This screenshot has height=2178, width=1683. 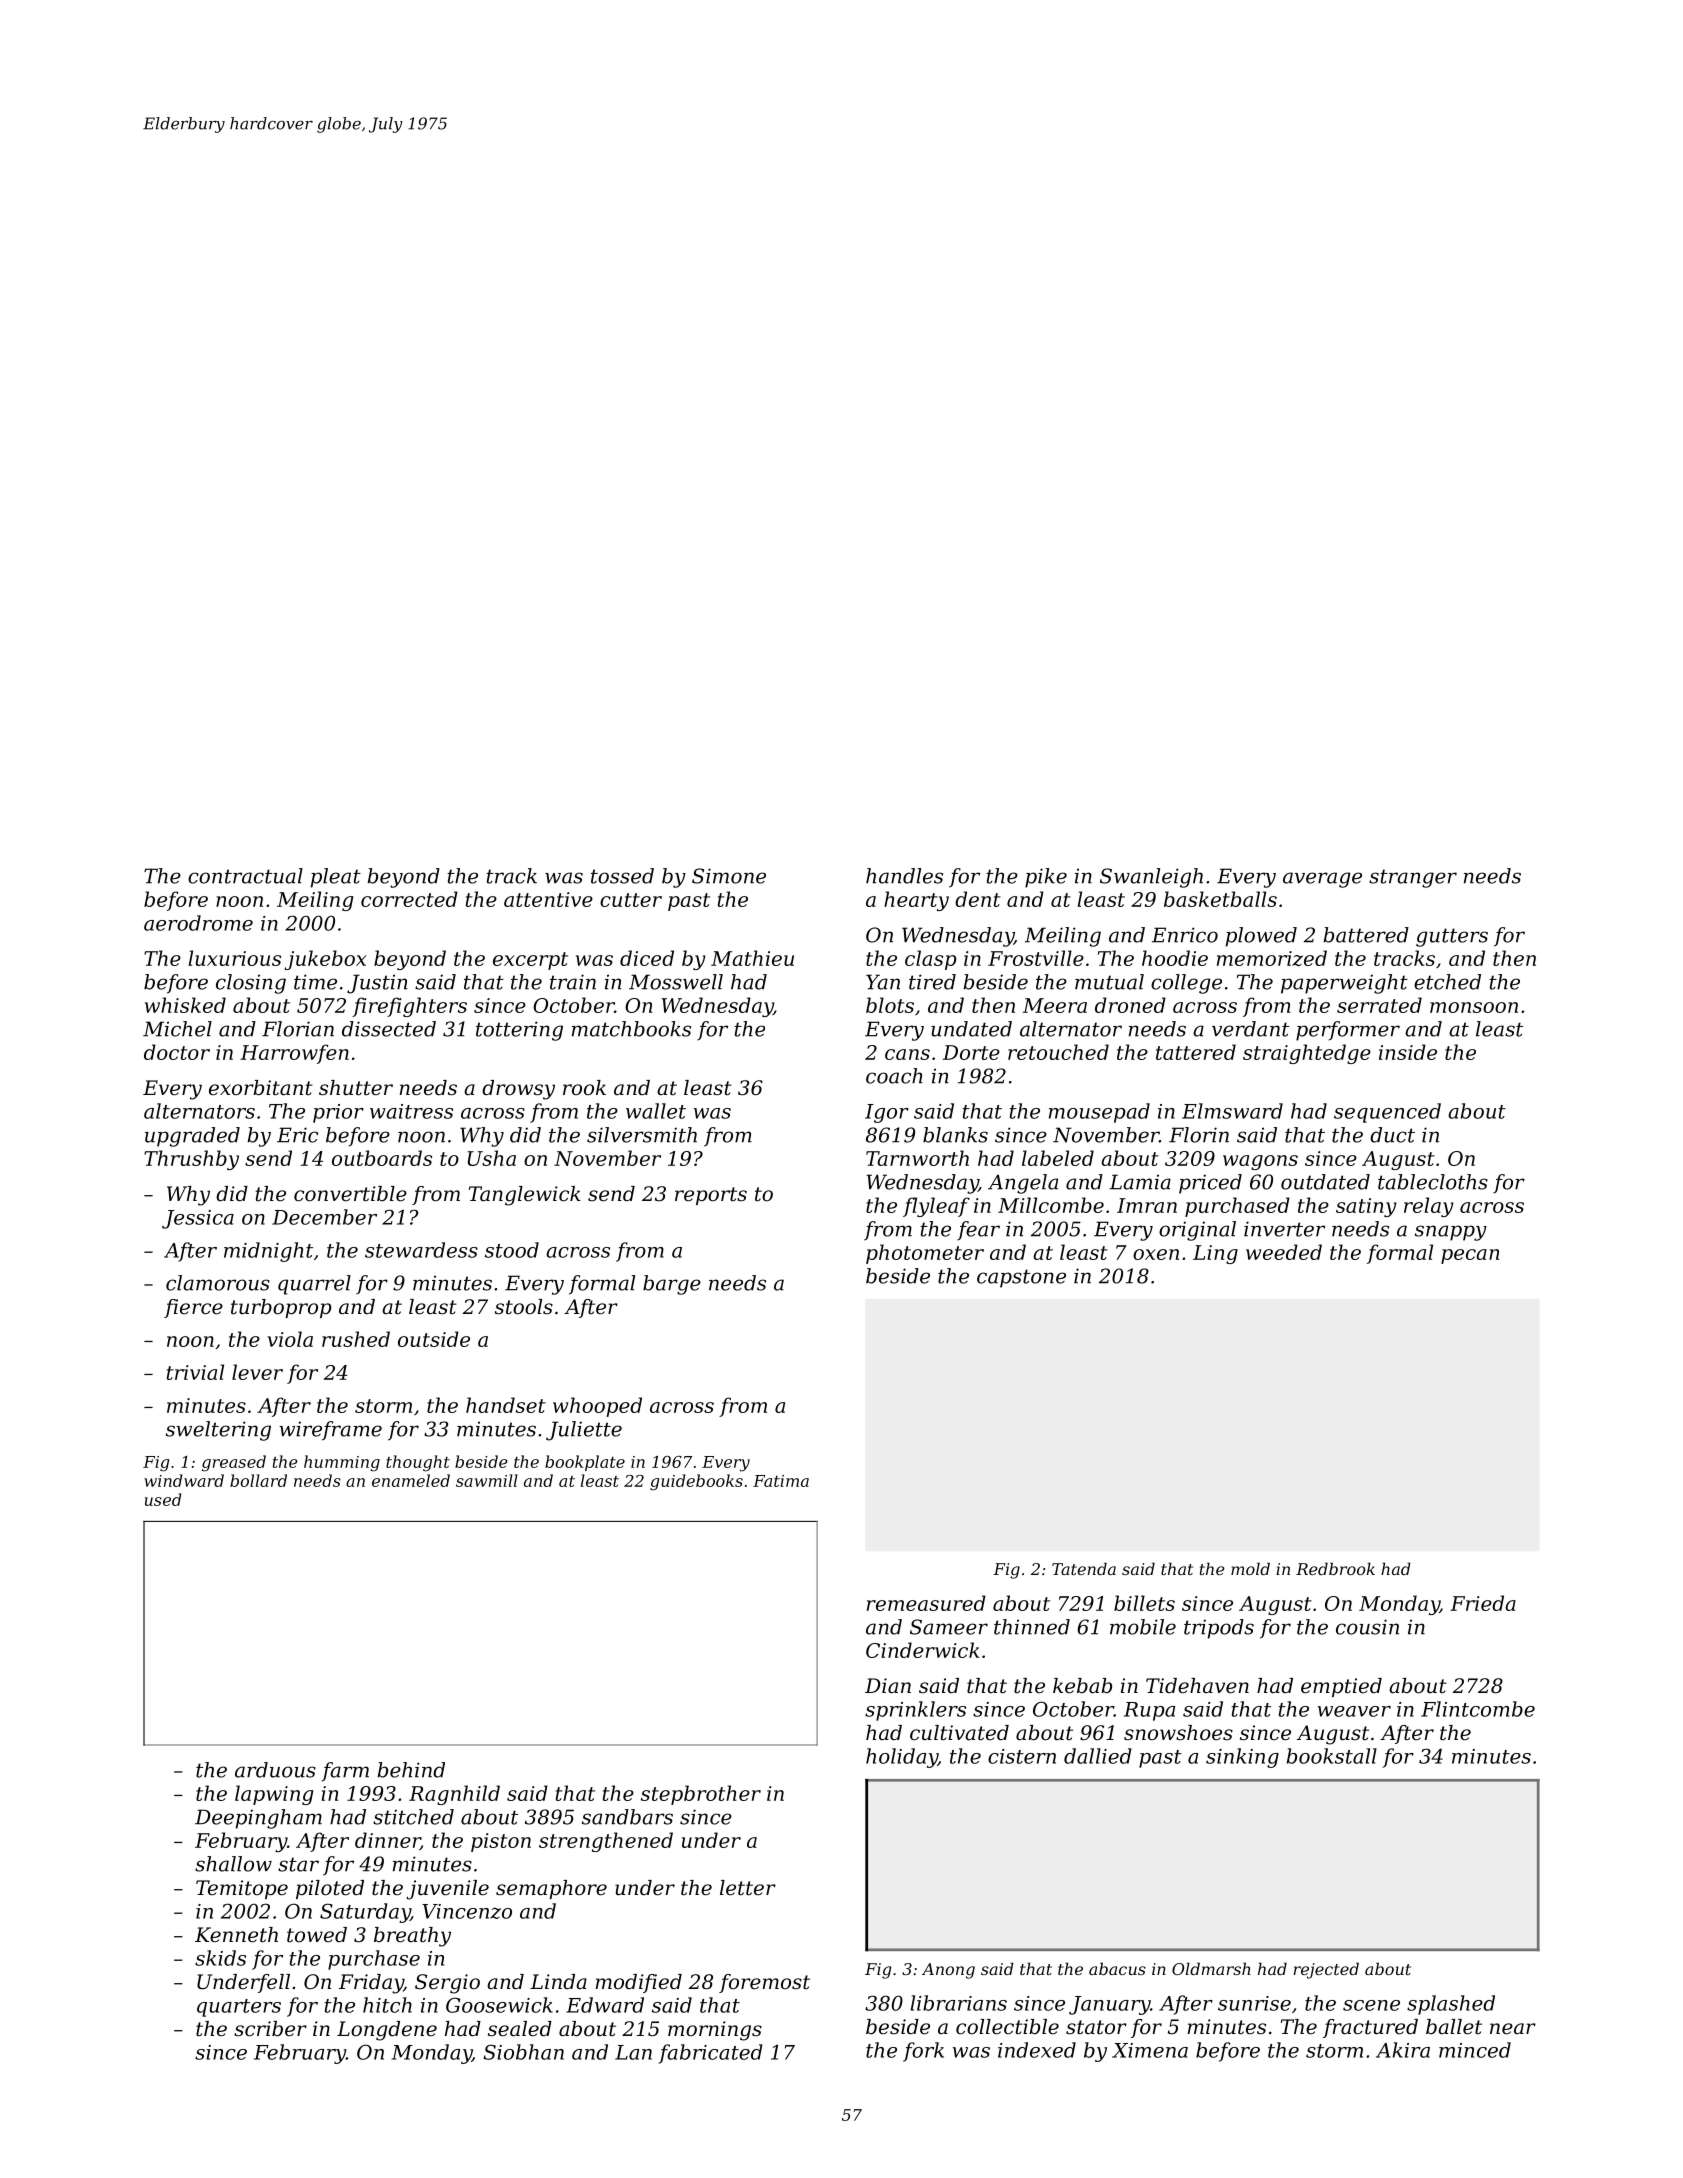 I want to click on piston, so click(x=501, y=1842).
